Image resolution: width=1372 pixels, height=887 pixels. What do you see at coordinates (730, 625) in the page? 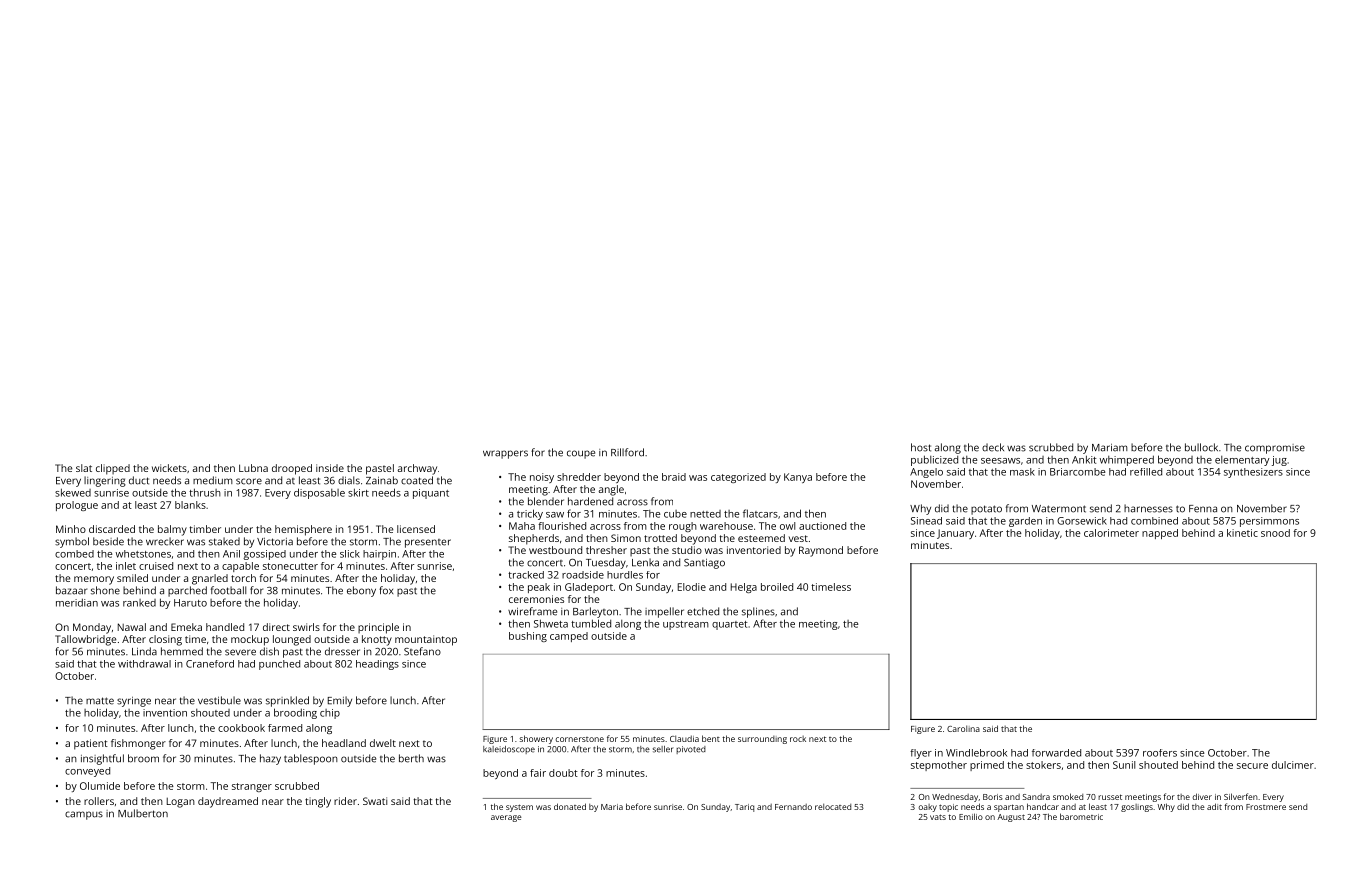
I see `quartet` at bounding box center [730, 625].
